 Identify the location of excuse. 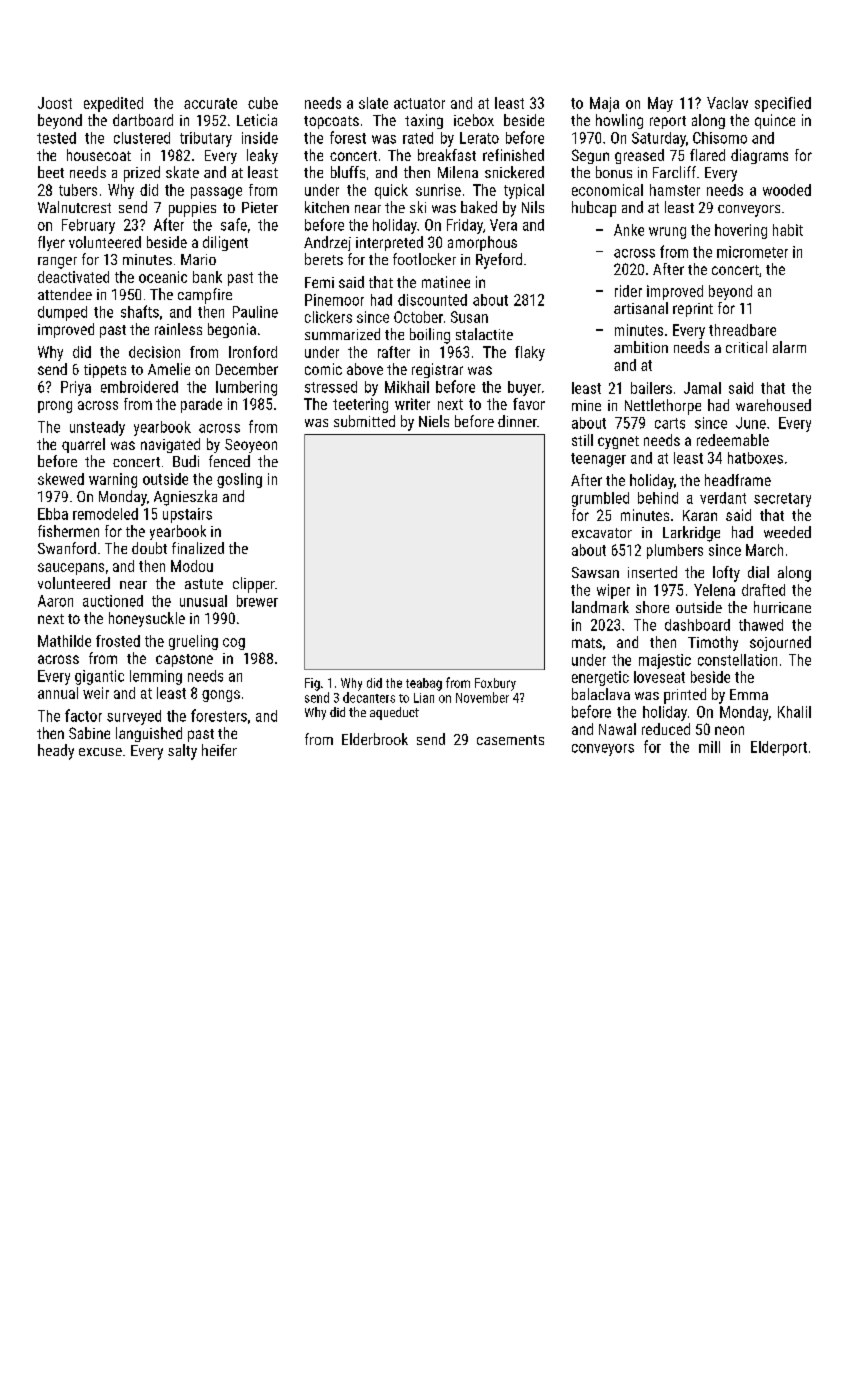
(100, 752).
